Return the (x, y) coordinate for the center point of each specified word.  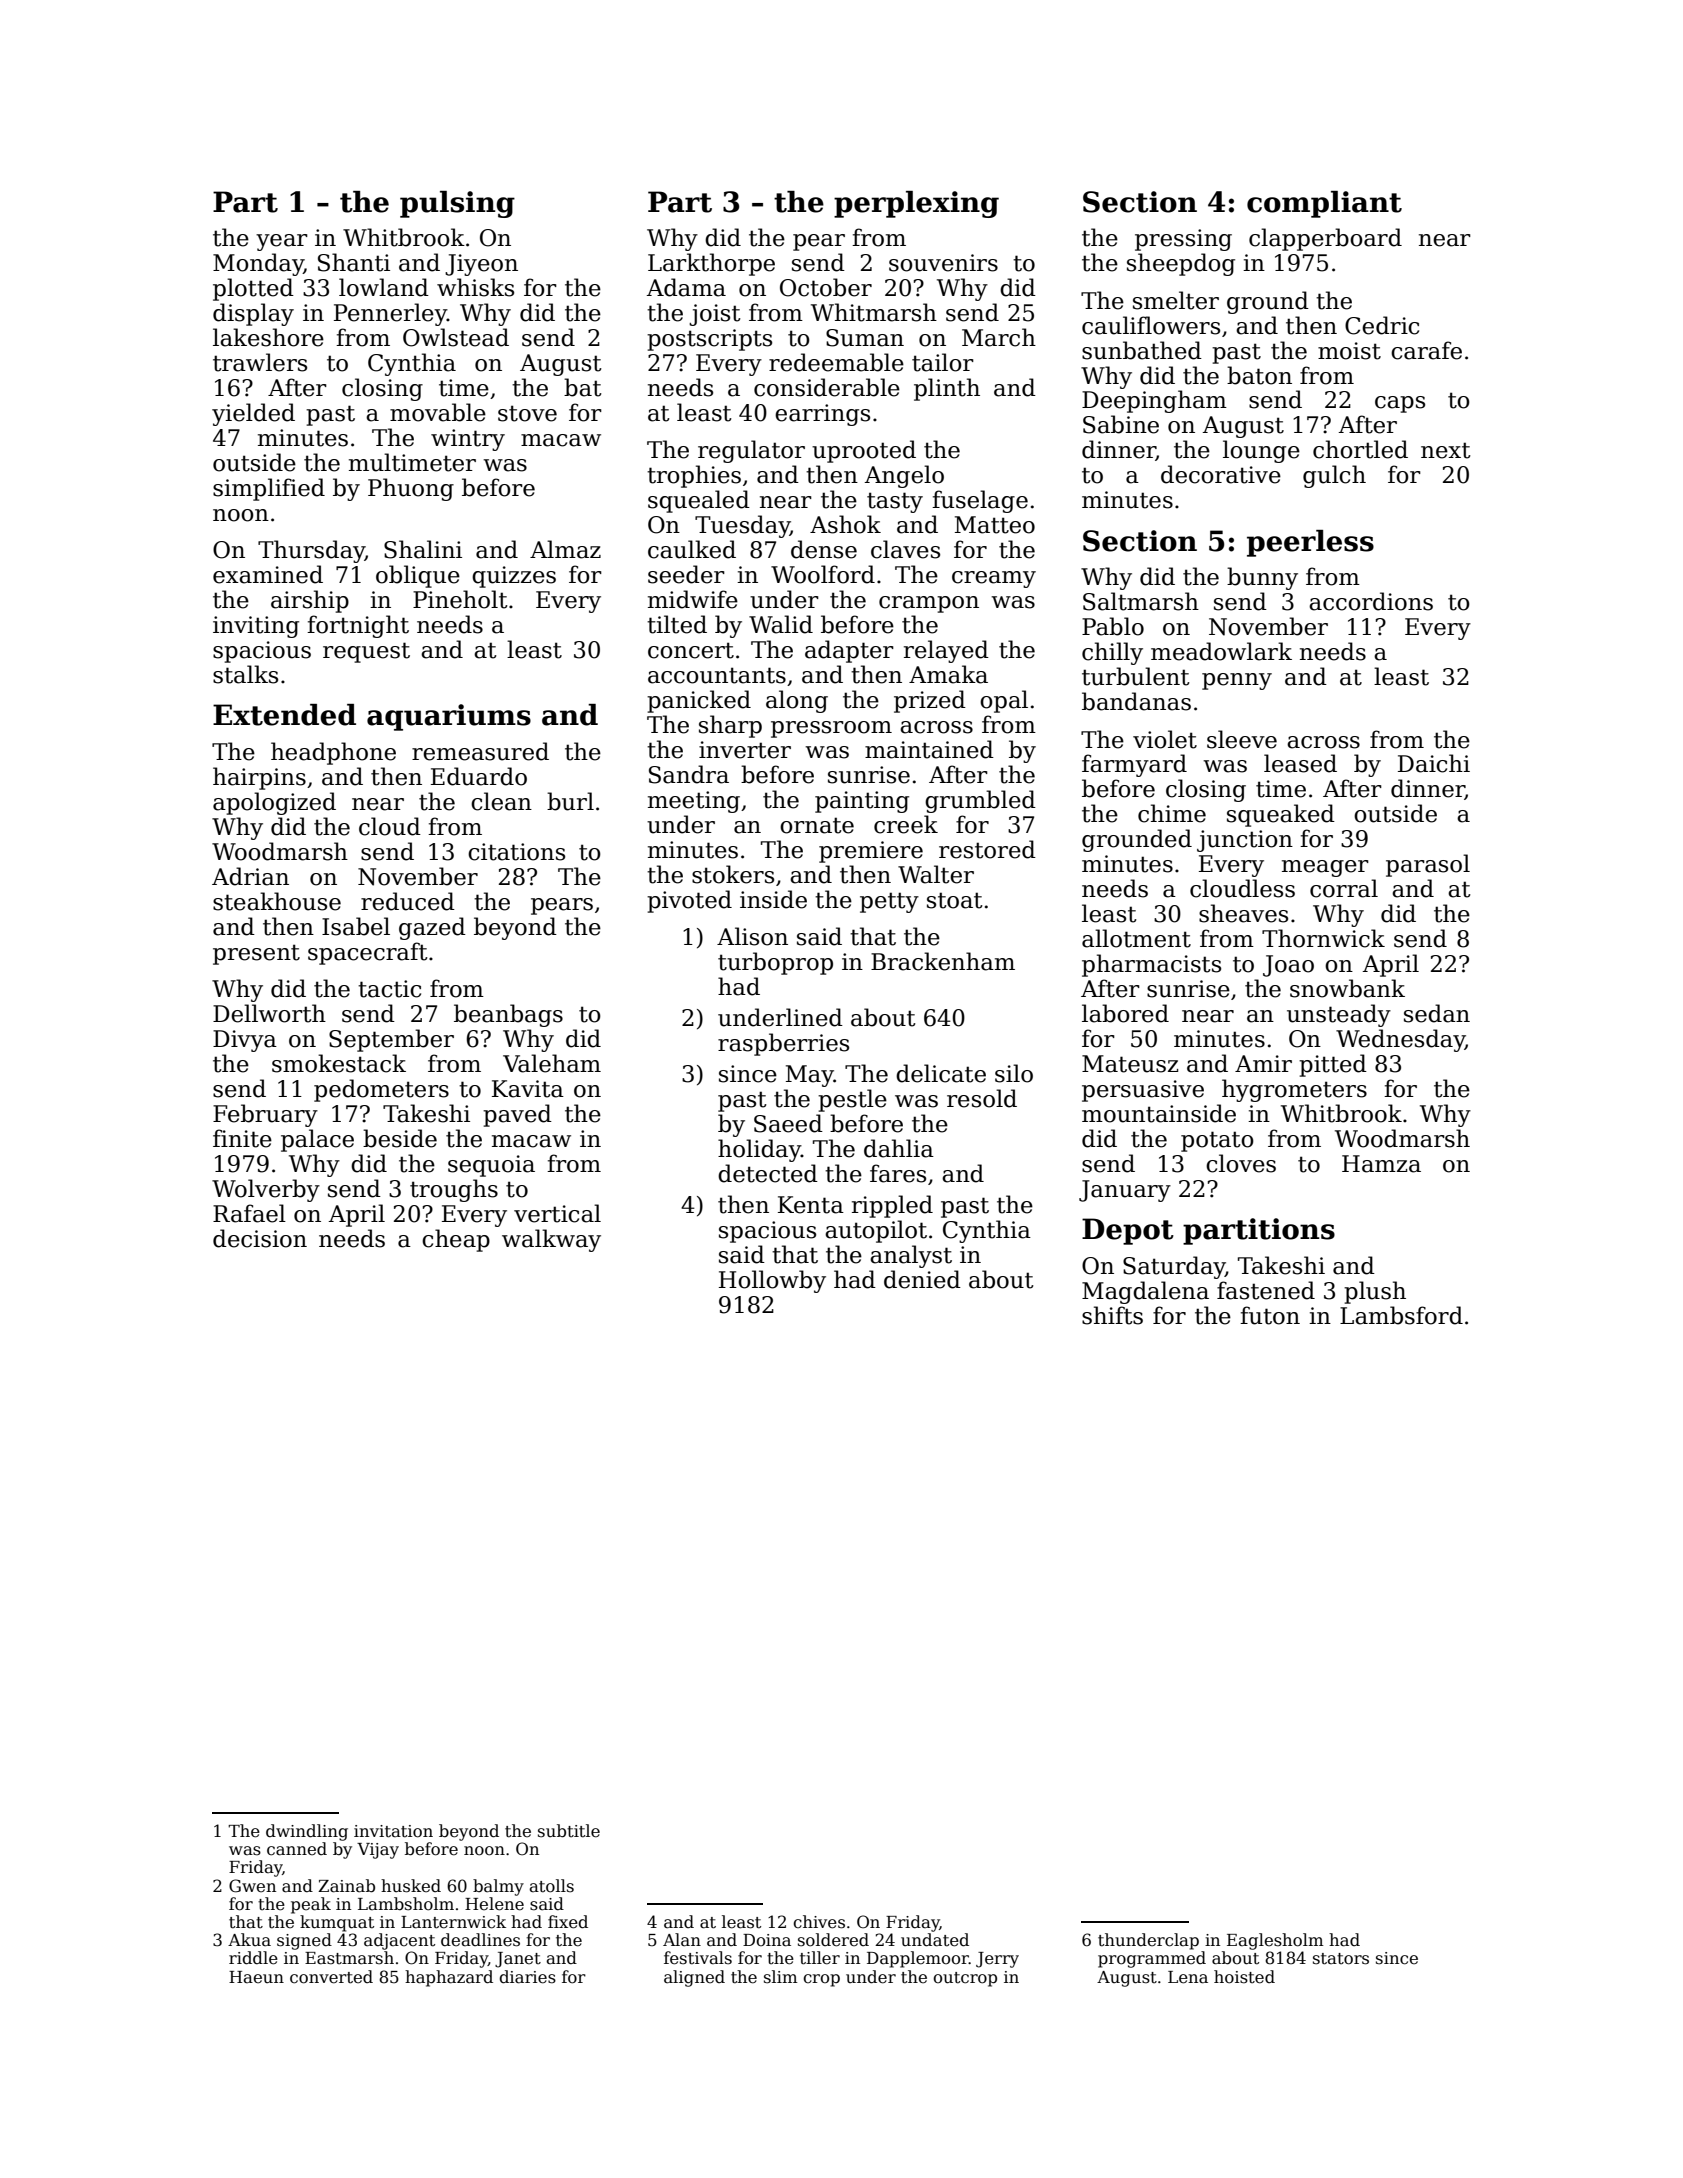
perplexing (916, 204)
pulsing (457, 204)
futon (1270, 1315)
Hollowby (772, 1281)
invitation (393, 1831)
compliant (1324, 204)
